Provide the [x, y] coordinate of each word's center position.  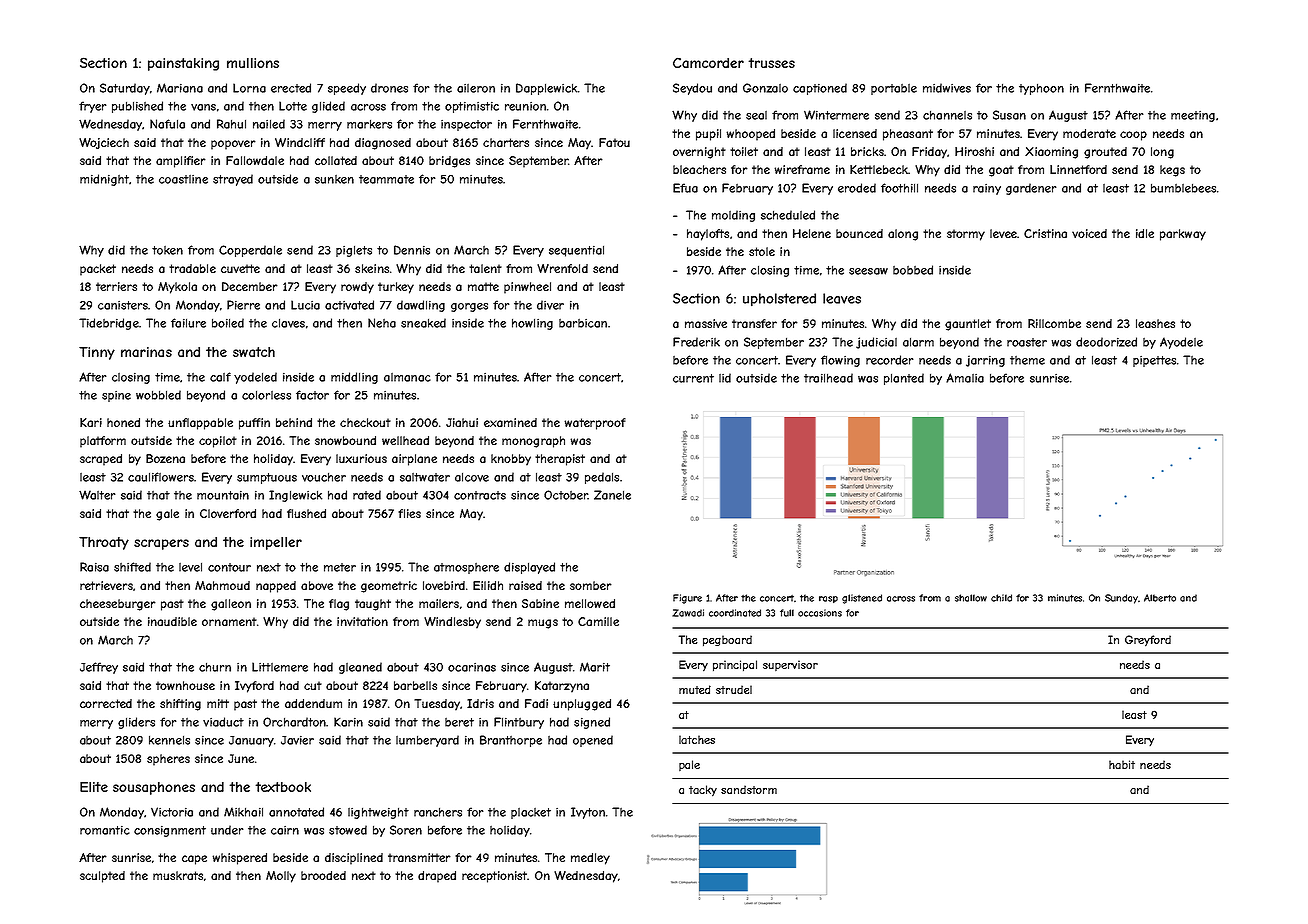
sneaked [423, 323]
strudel [734, 689]
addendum [313, 703]
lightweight [378, 813]
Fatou [614, 142]
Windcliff [300, 142]
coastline [183, 179]
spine [116, 396]
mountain [223, 495]
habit [1122, 764]
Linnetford [1078, 169]
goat [1001, 171]
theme [1027, 360]
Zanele [612, 495]
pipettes [1154, 361]
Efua [685, 188]
